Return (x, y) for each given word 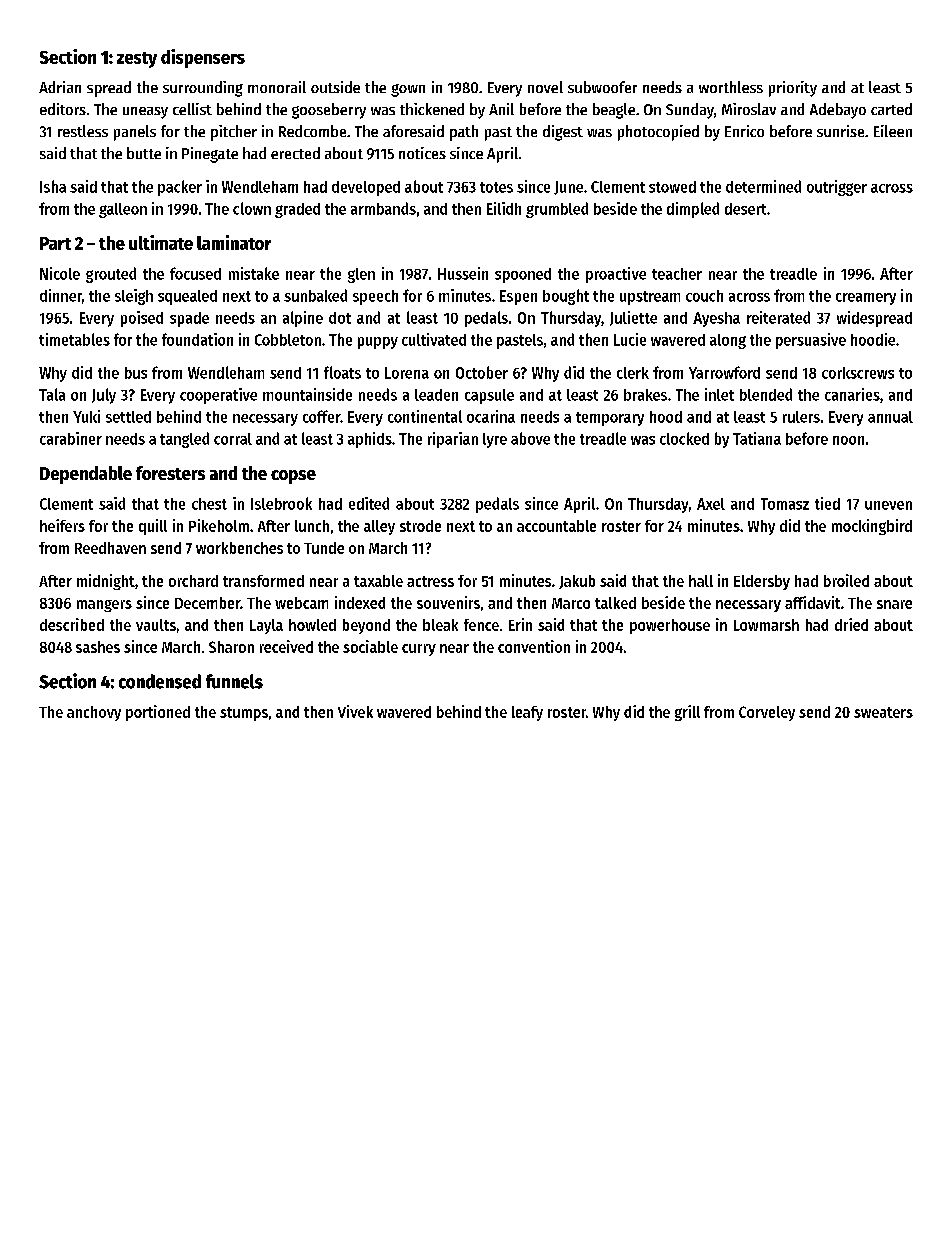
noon (848, 440)
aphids (370, 440)
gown (408, 90)
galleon (123, 210)
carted (891, 109)
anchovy (94, 713)
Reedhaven (110, 548)
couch (704, 296)
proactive (616, 275)
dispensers (203, 58)
